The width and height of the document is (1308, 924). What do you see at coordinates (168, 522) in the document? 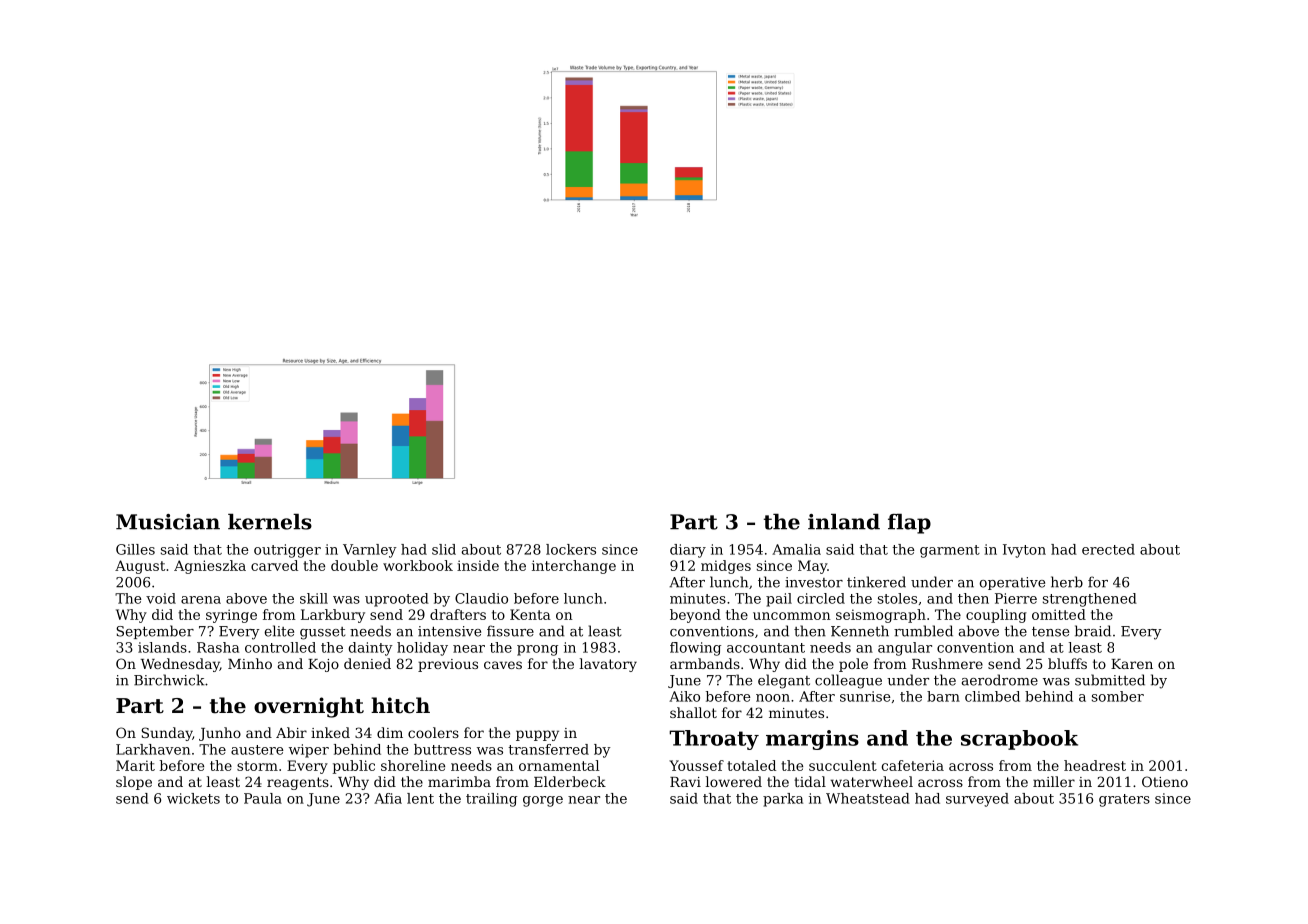
I see `Musician` at bounding box center [168, 522].
